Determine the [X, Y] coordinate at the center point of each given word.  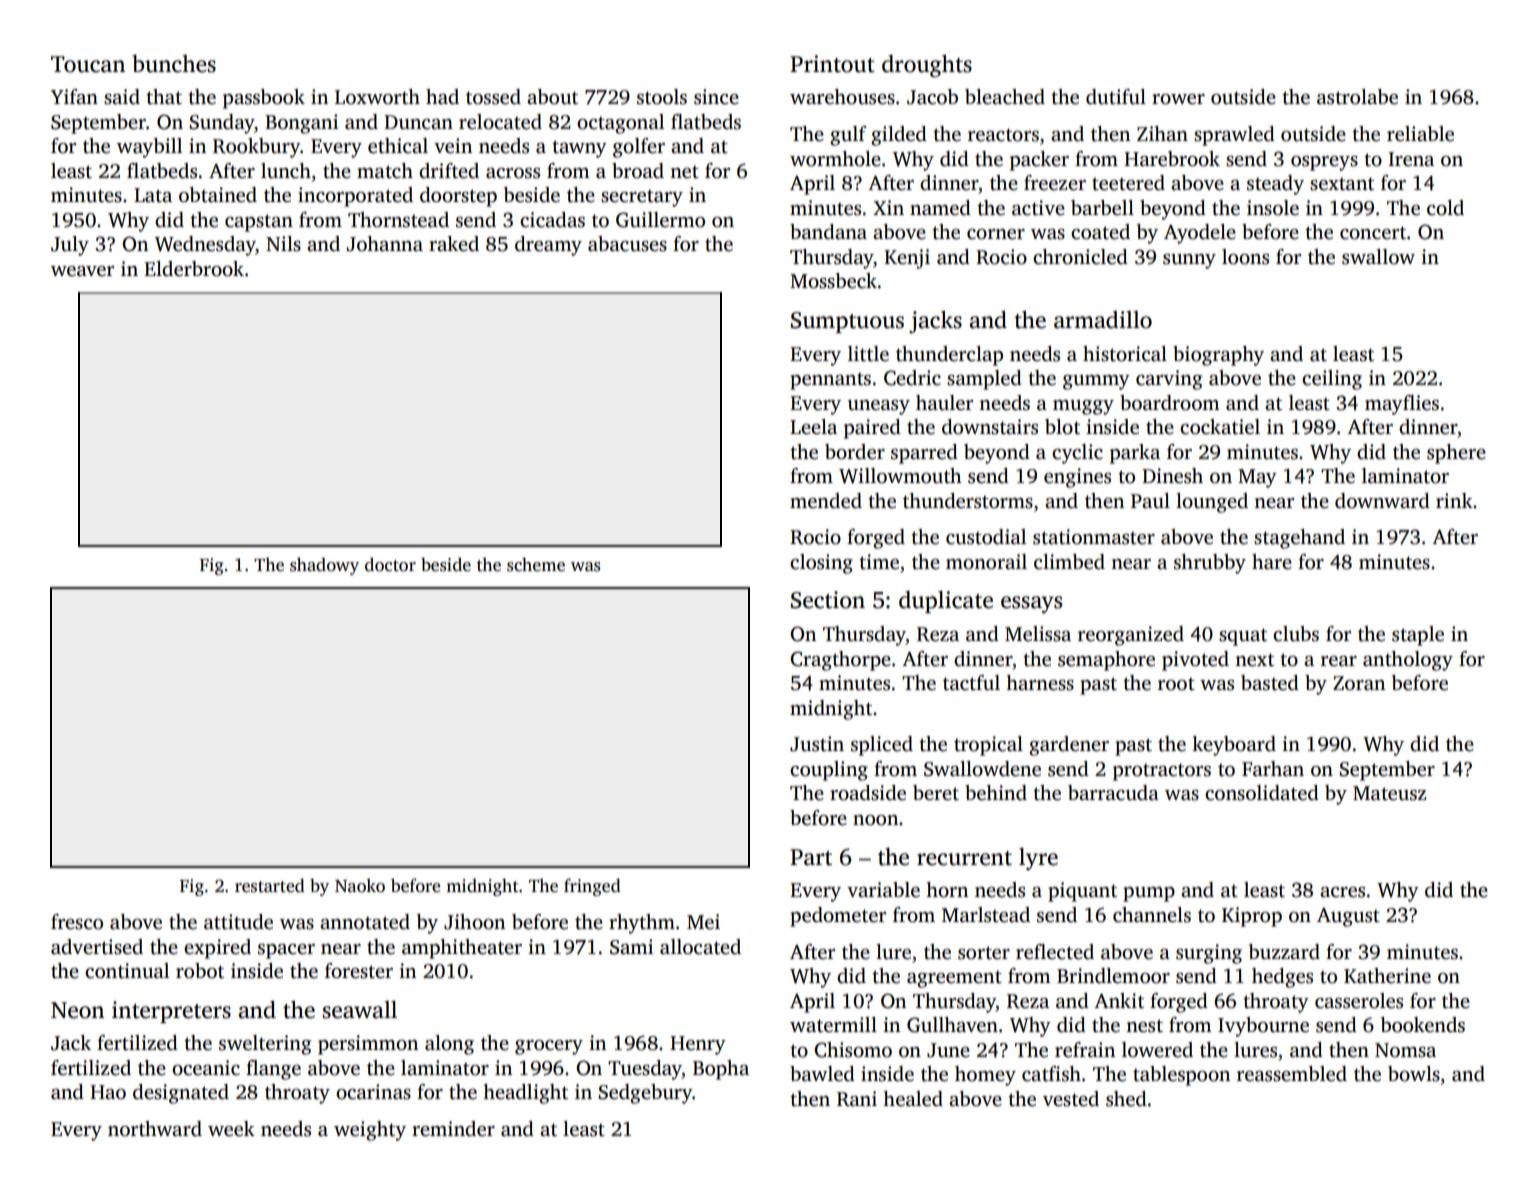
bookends [1423, 1025]
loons [1245, 257]
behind [996, 793]
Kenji [907, 259]
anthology [1408, 661]
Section [828, 600]
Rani [857, 1099]
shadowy [324, 566]
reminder [453, 1129]
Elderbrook [194, 269]
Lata [153, 195]
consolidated [1262, 793]
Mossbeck [833, 281]
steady [1275, 185]
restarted [270, 885]
